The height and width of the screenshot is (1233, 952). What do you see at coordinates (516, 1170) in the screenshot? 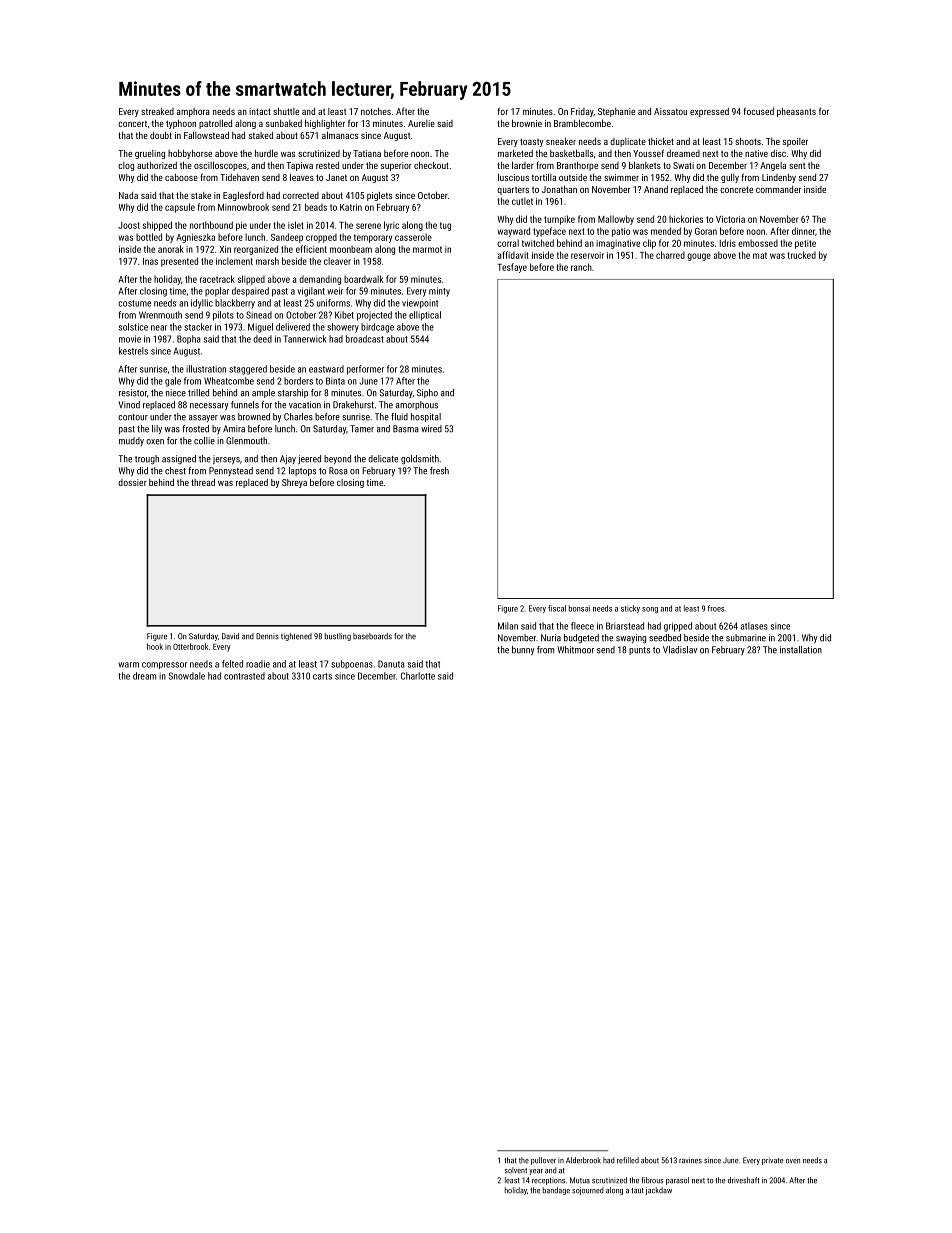
I see `solvent` at bounding box center [516, 1170].
